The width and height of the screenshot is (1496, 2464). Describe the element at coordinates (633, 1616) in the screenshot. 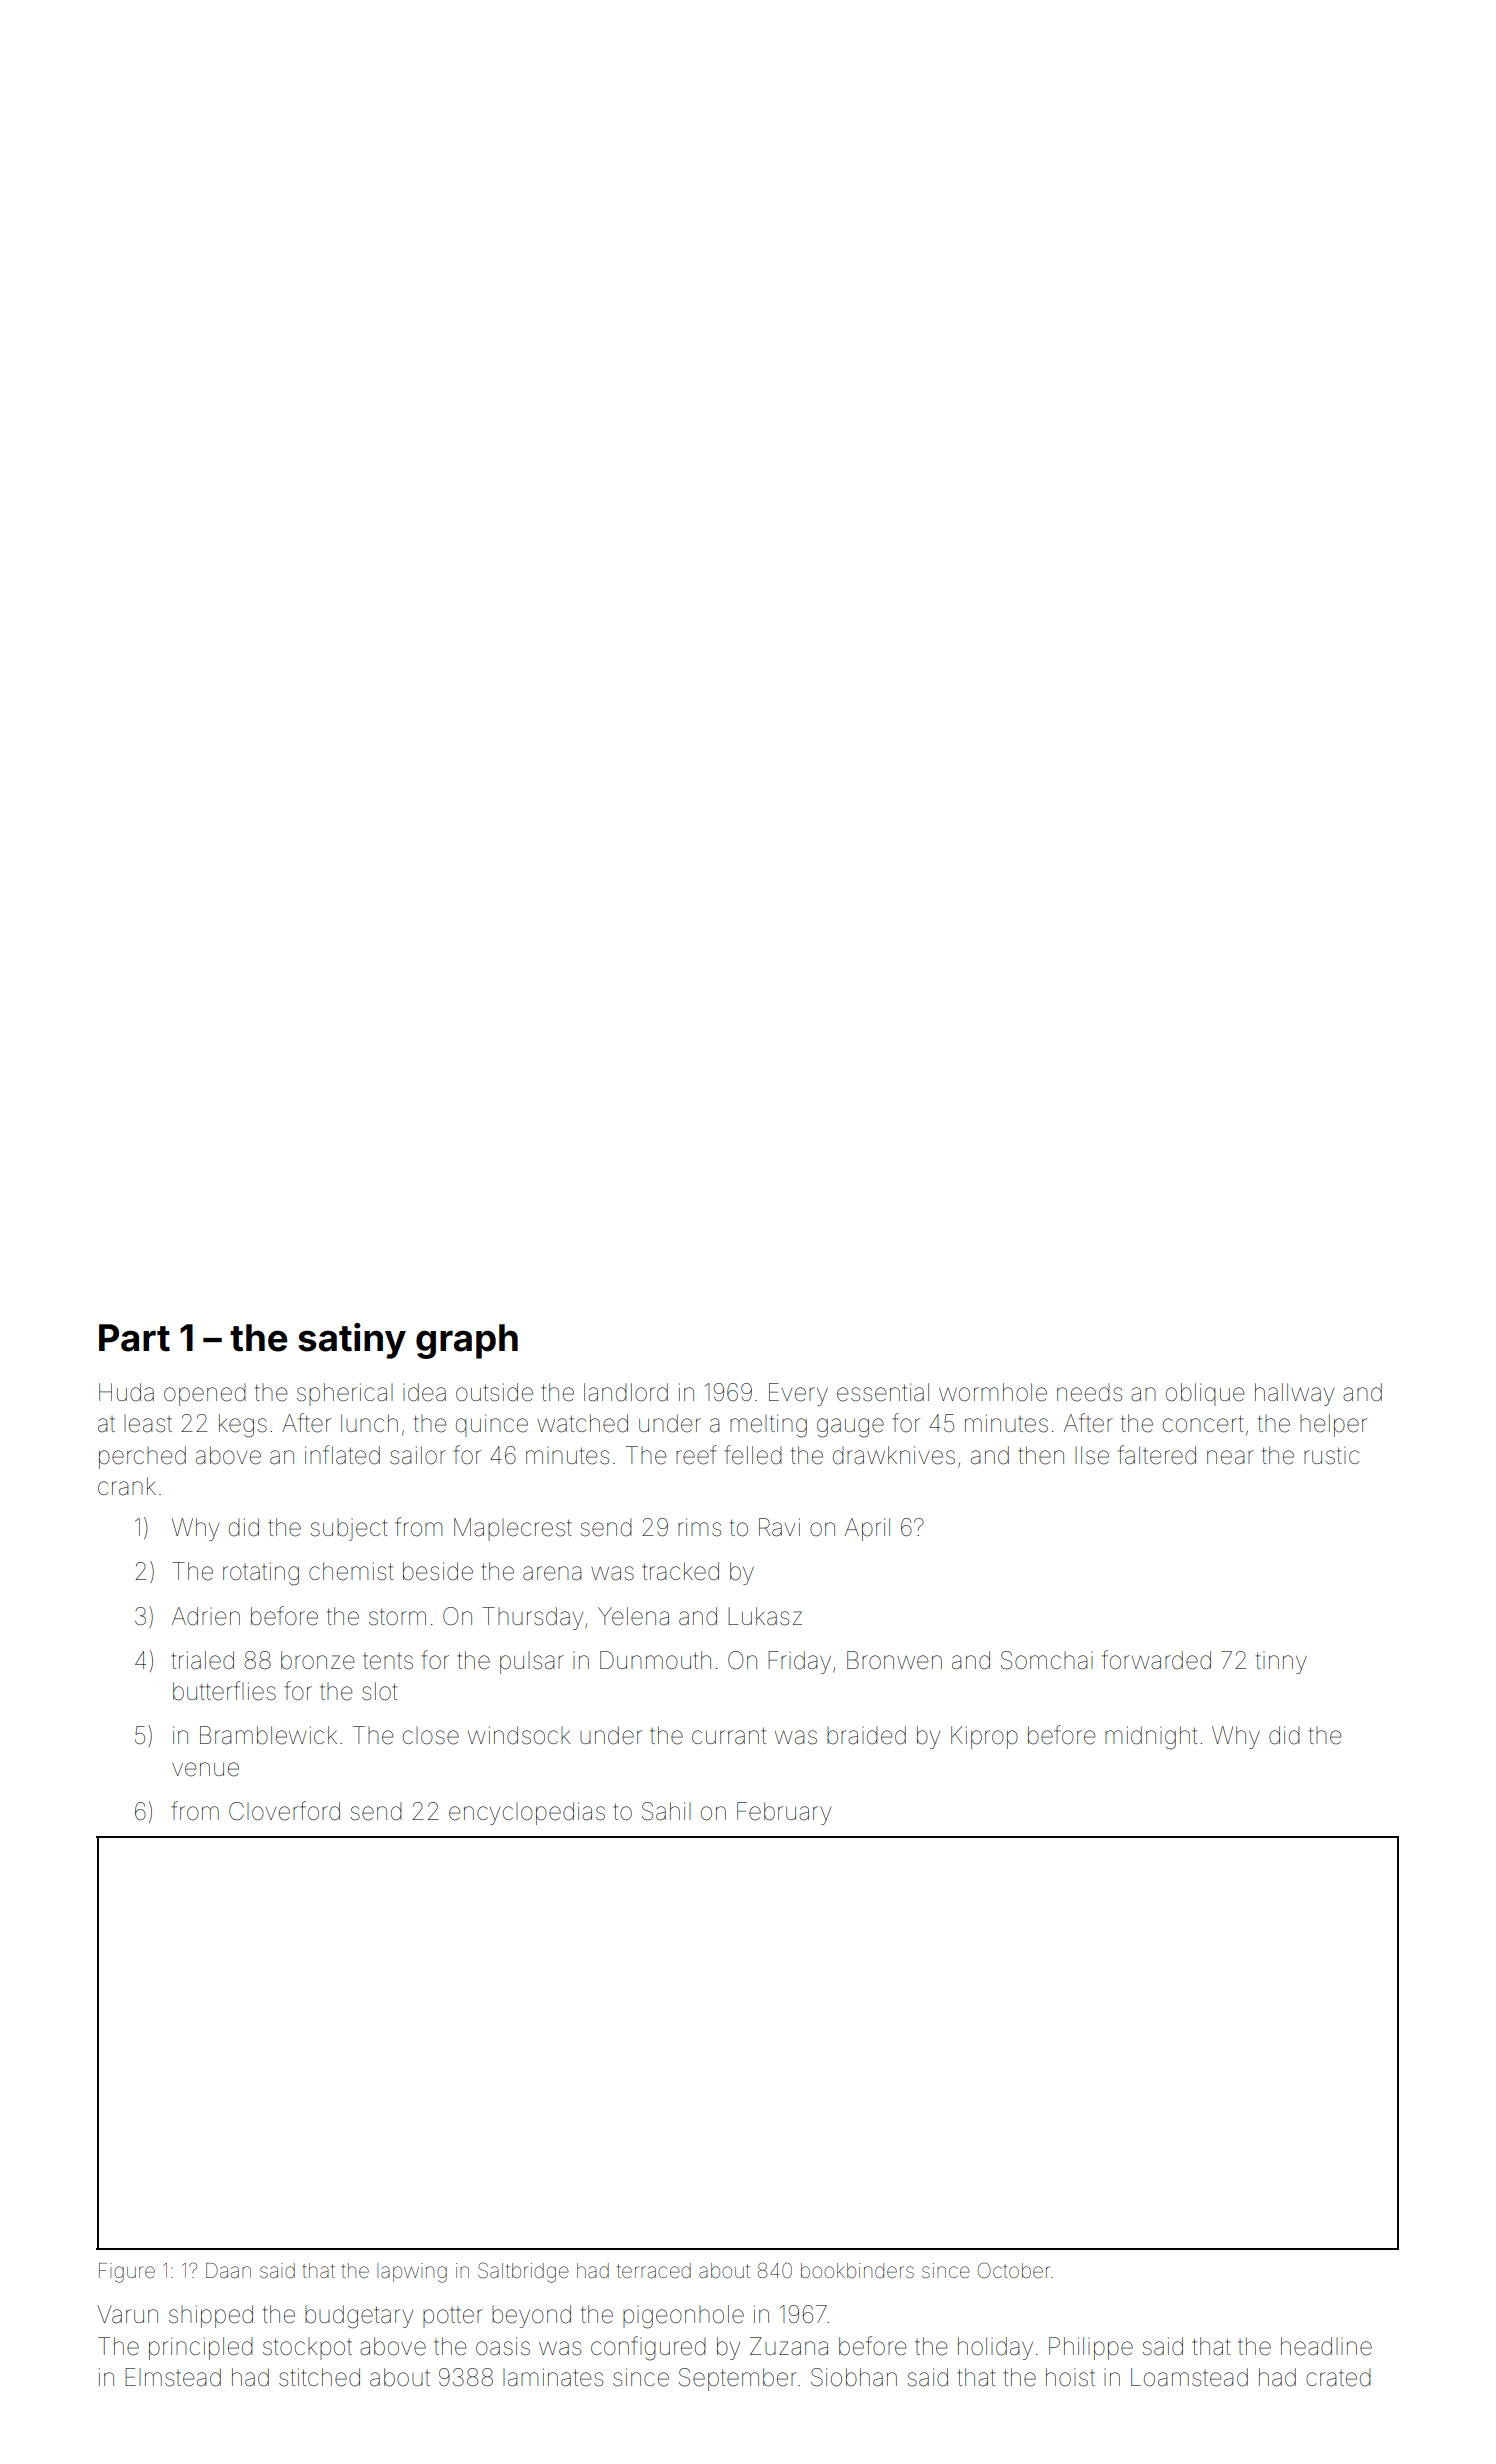

I see `Yelena` at that location.
